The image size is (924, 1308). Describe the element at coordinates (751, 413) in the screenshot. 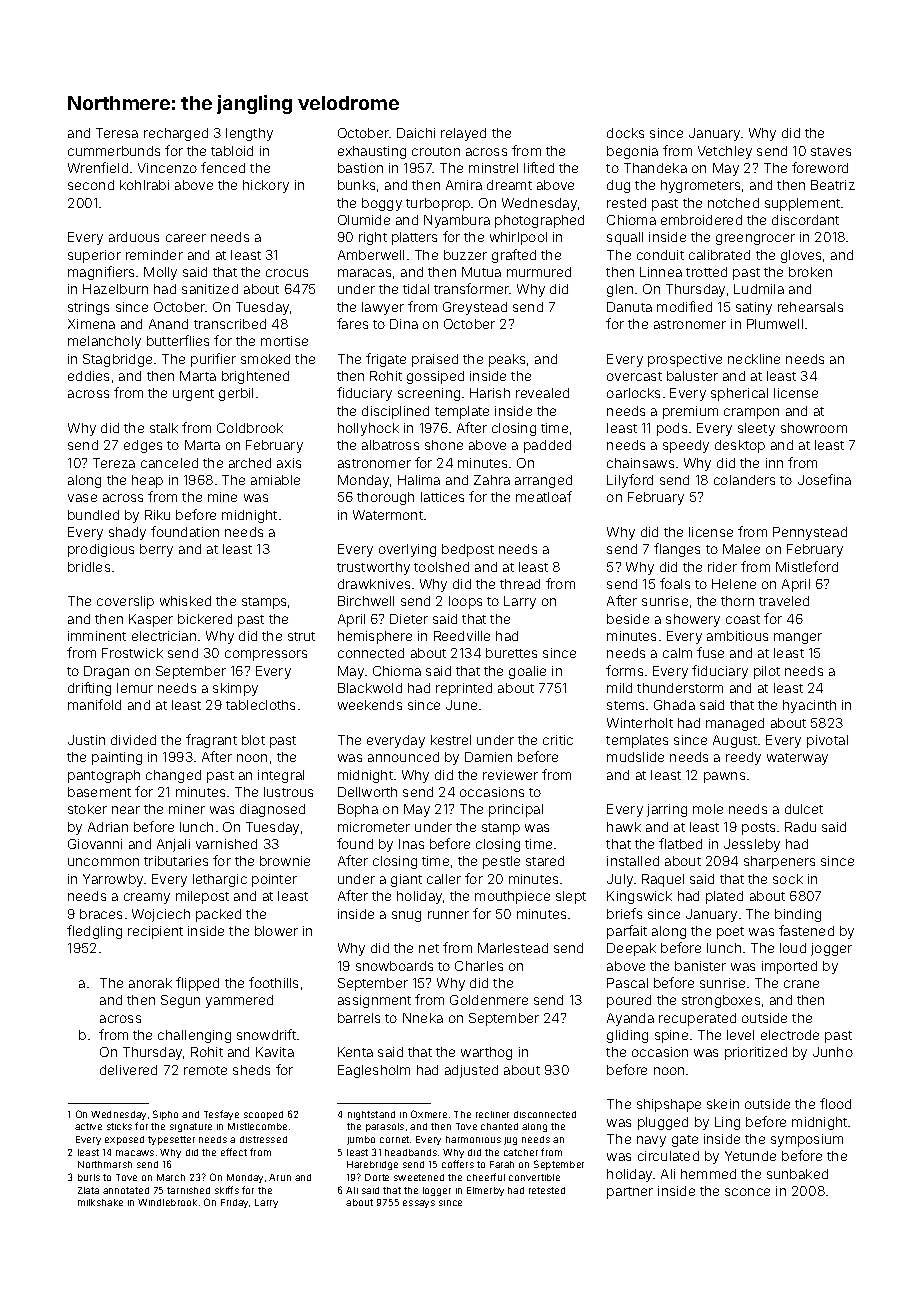

I see `crampon` at that location.
